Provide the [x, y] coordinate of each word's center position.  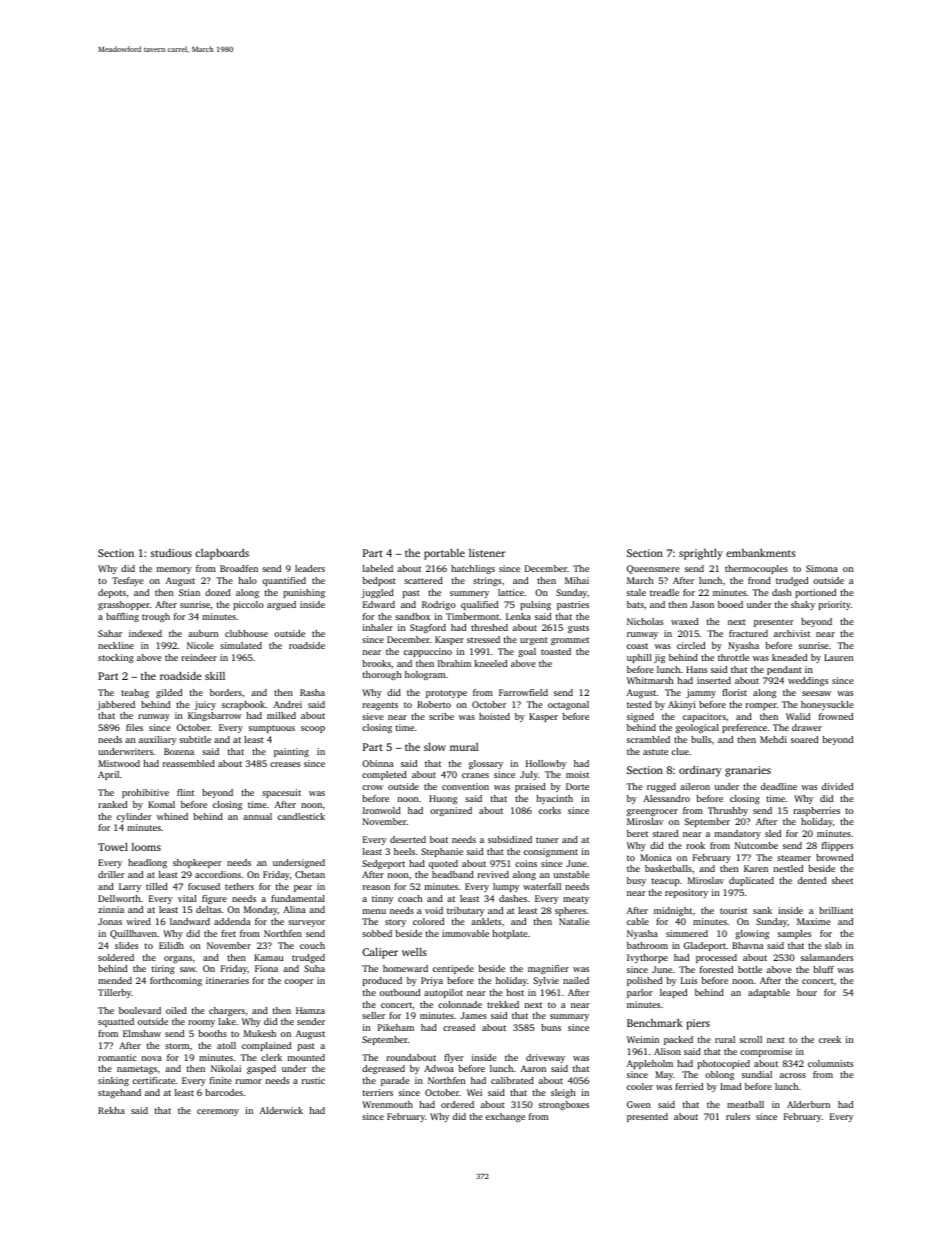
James [473, 1015]
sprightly [701, 554]
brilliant [836, 910]
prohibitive [145, 793]
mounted [306, 1057]
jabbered [116, 705]
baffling [122, 617]
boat [439, 839]
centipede [453, 969]
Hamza [310, 1010]
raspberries [816, 811]
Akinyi [681, 705]
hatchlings [473, 569]
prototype [446, 694]
